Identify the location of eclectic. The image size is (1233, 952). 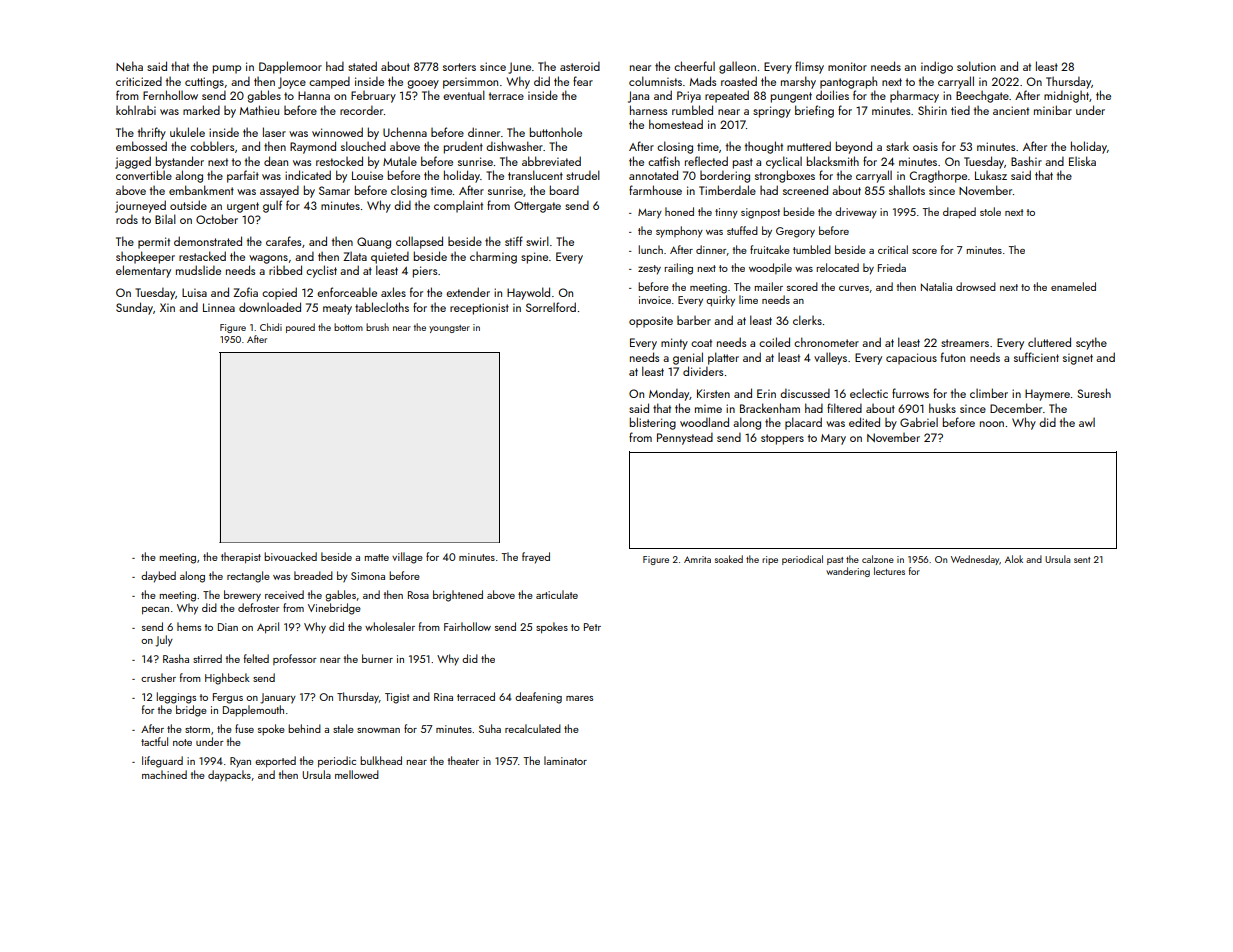
(869, 393).
